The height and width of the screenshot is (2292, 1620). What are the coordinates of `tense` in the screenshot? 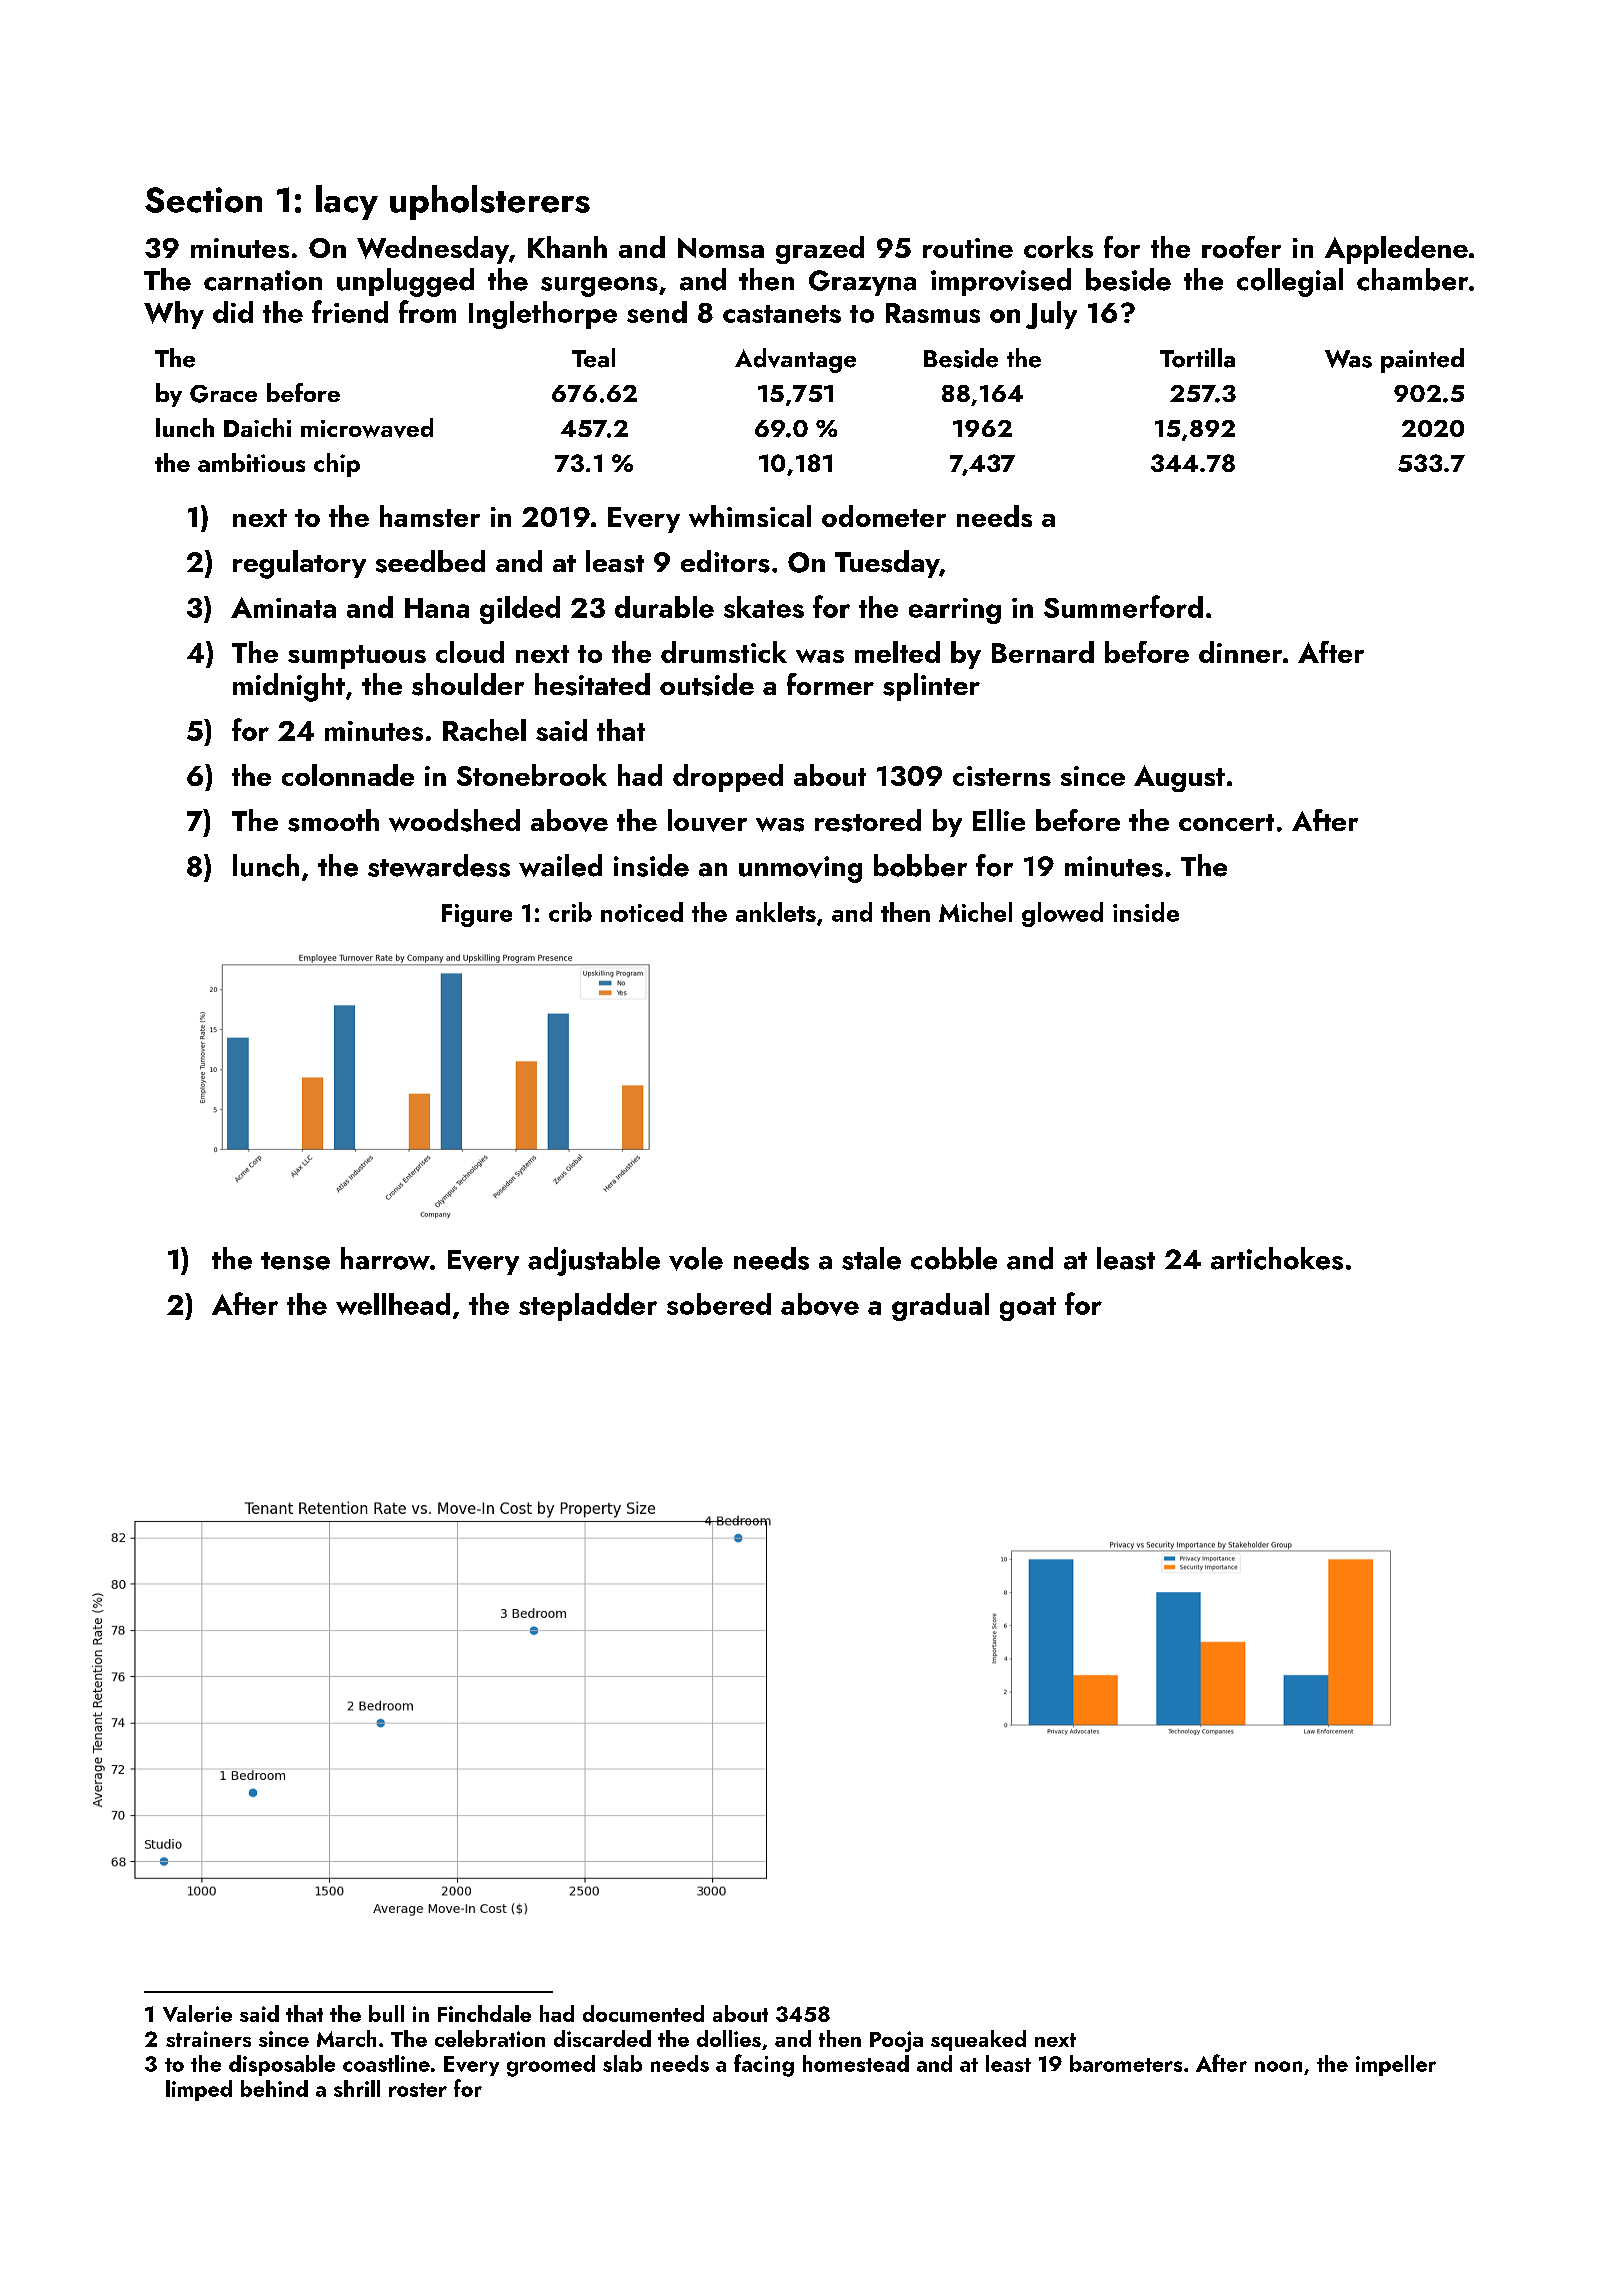 It's located at (295, 1261).
